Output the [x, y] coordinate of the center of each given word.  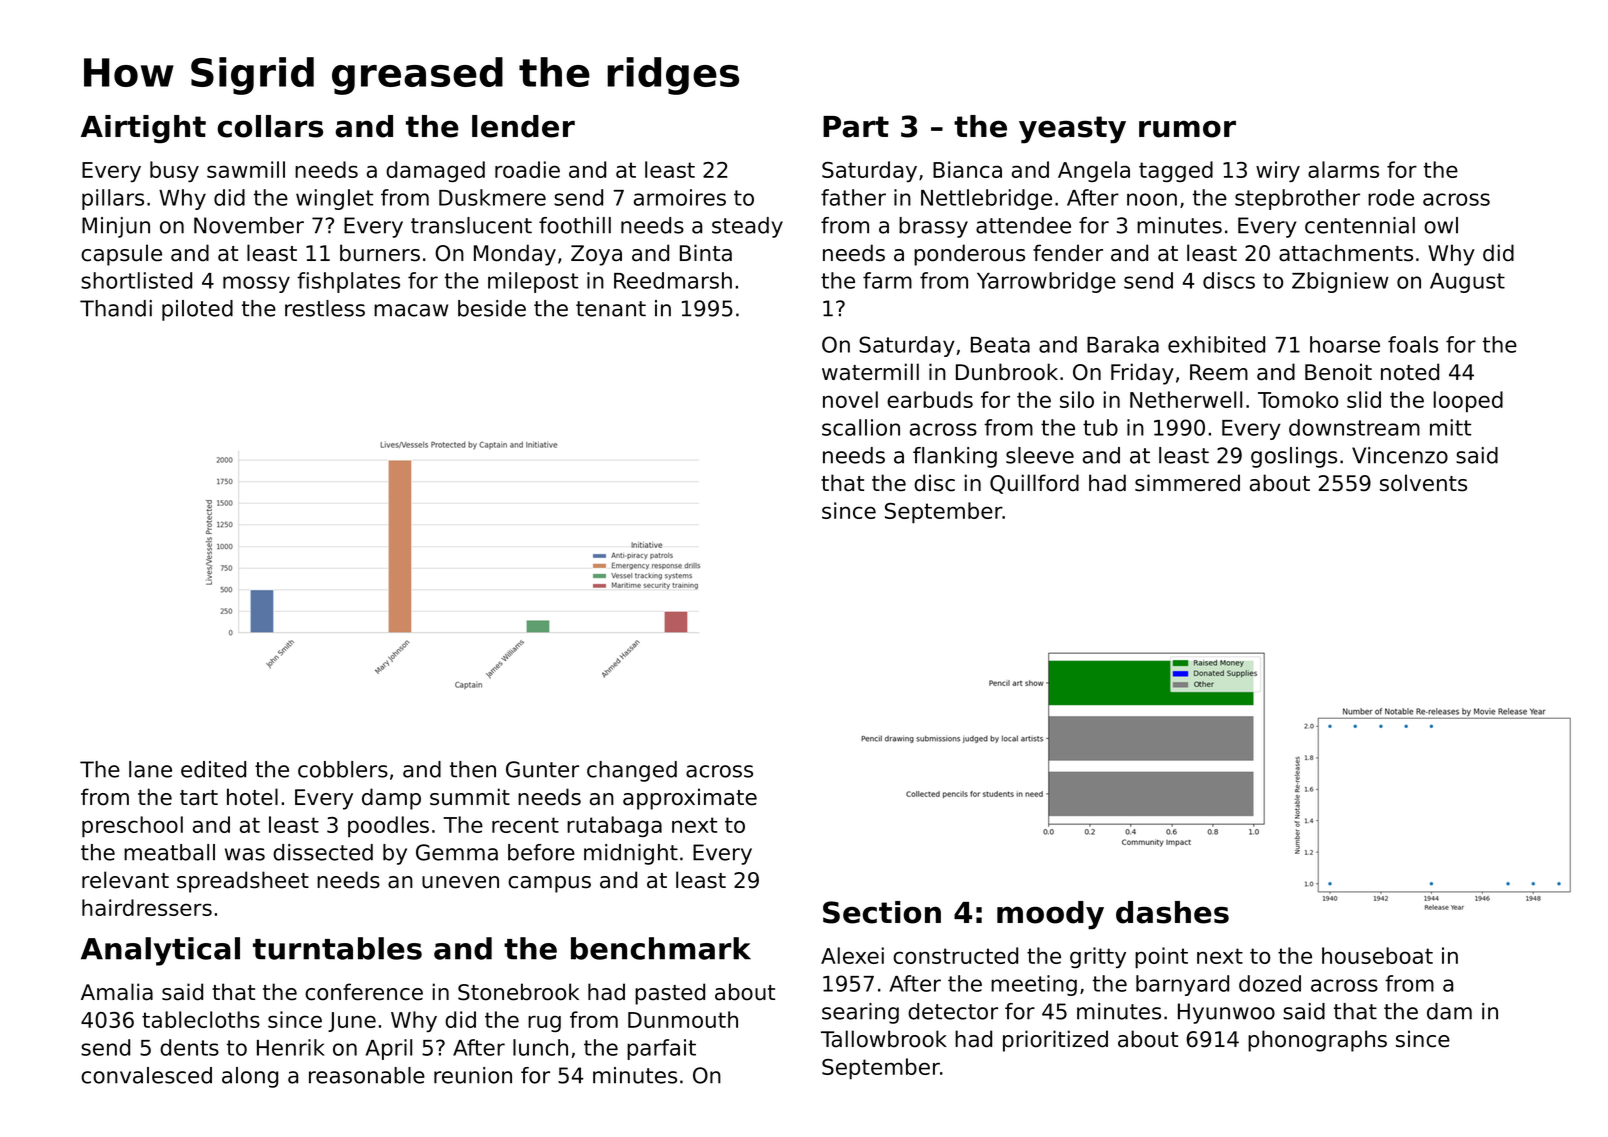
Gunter [542, 769]
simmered [1187, 483]
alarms [1343, 169]
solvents [1423, 483]
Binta [706, 253]
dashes [1172, 912]
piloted [197, 310]
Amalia [117, 992]
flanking [955, 457]
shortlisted [136, 280]
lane [150, 769]
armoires [680, 197]
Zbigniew [1340, 282]
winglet [334, 199]
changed [632, 771]
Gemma [457, 852]
